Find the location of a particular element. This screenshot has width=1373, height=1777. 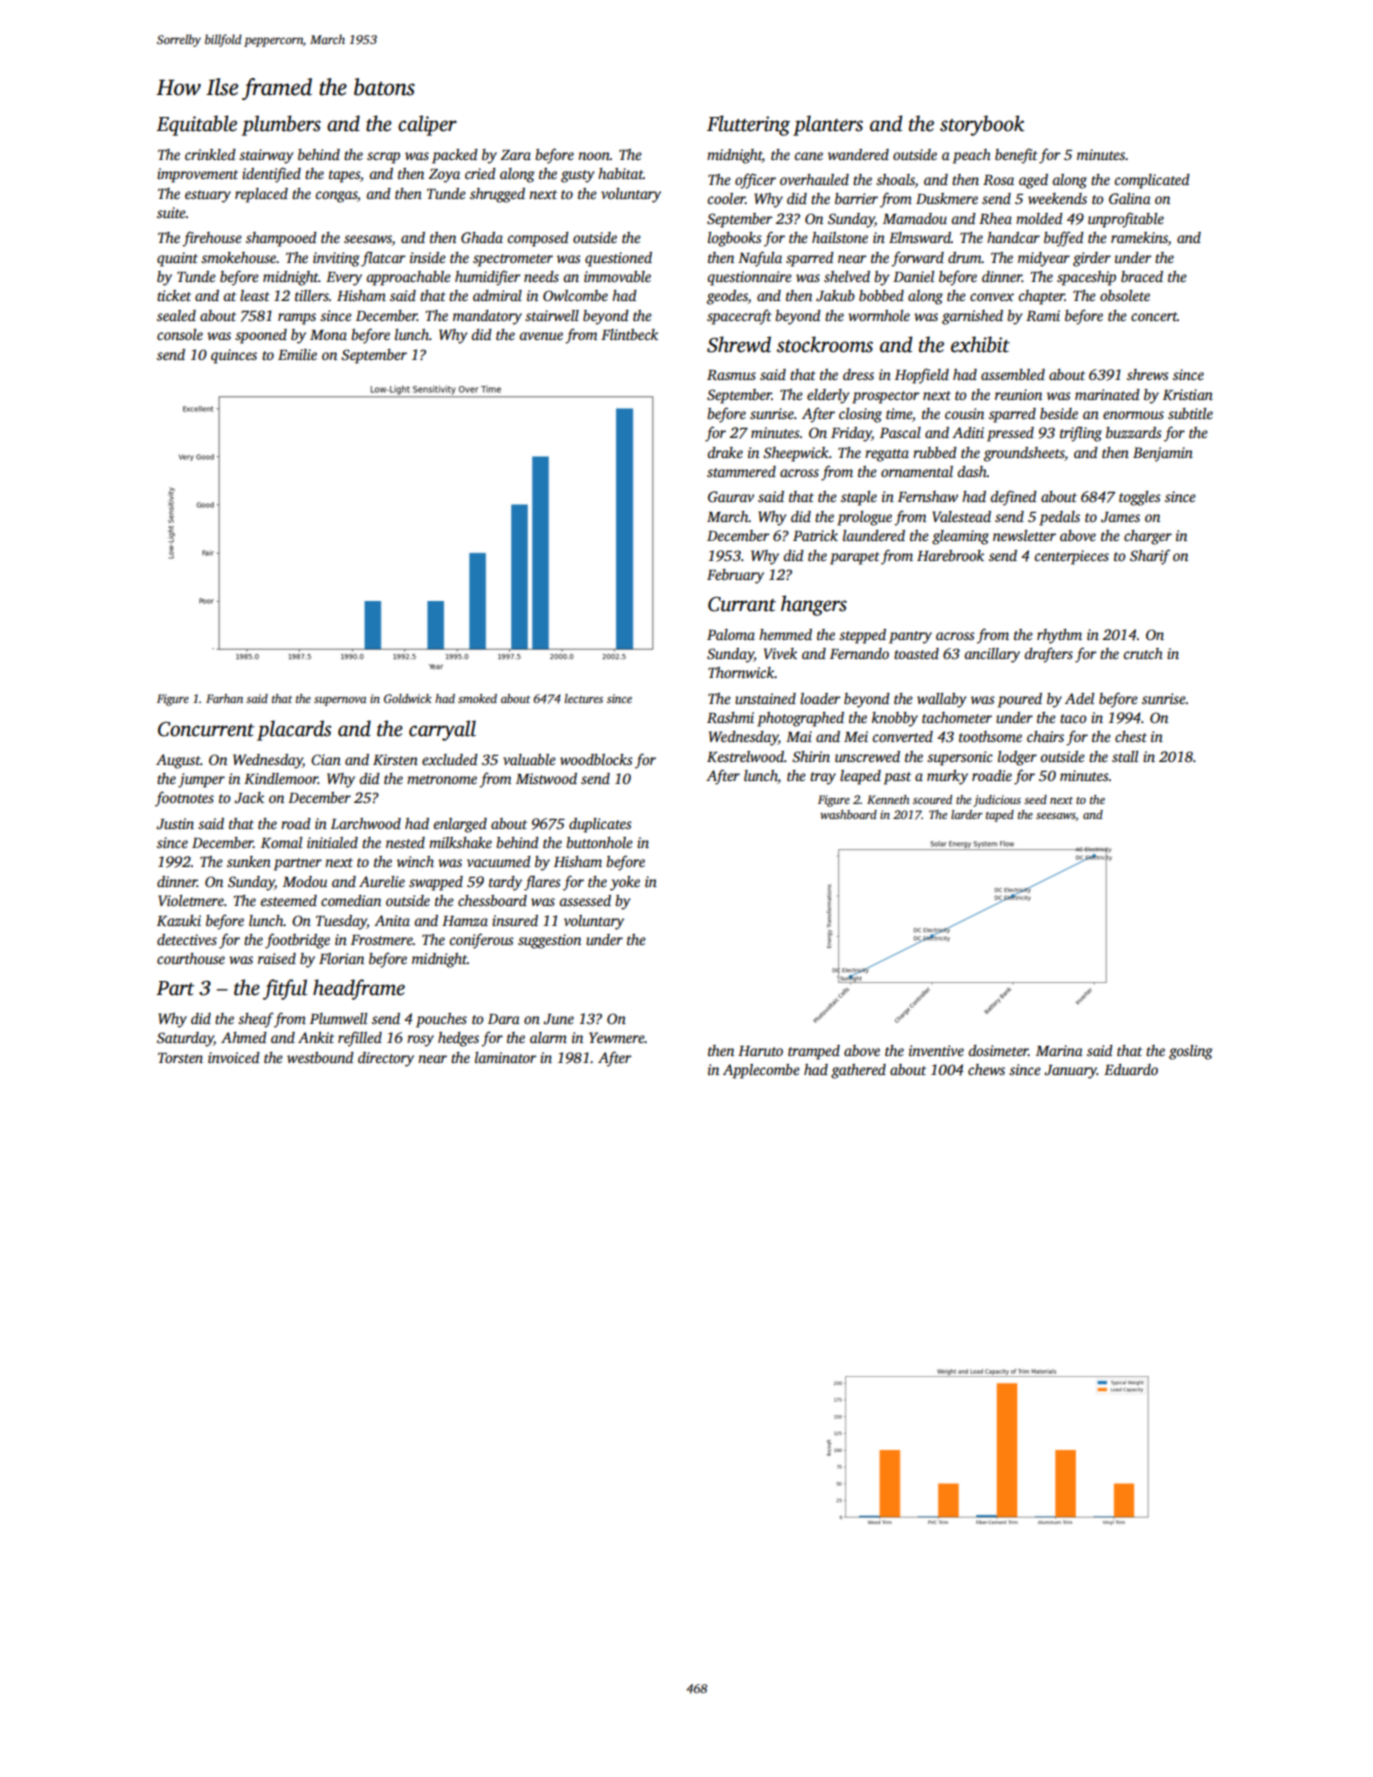

invoiced is located at coordinates (234, 1057).
